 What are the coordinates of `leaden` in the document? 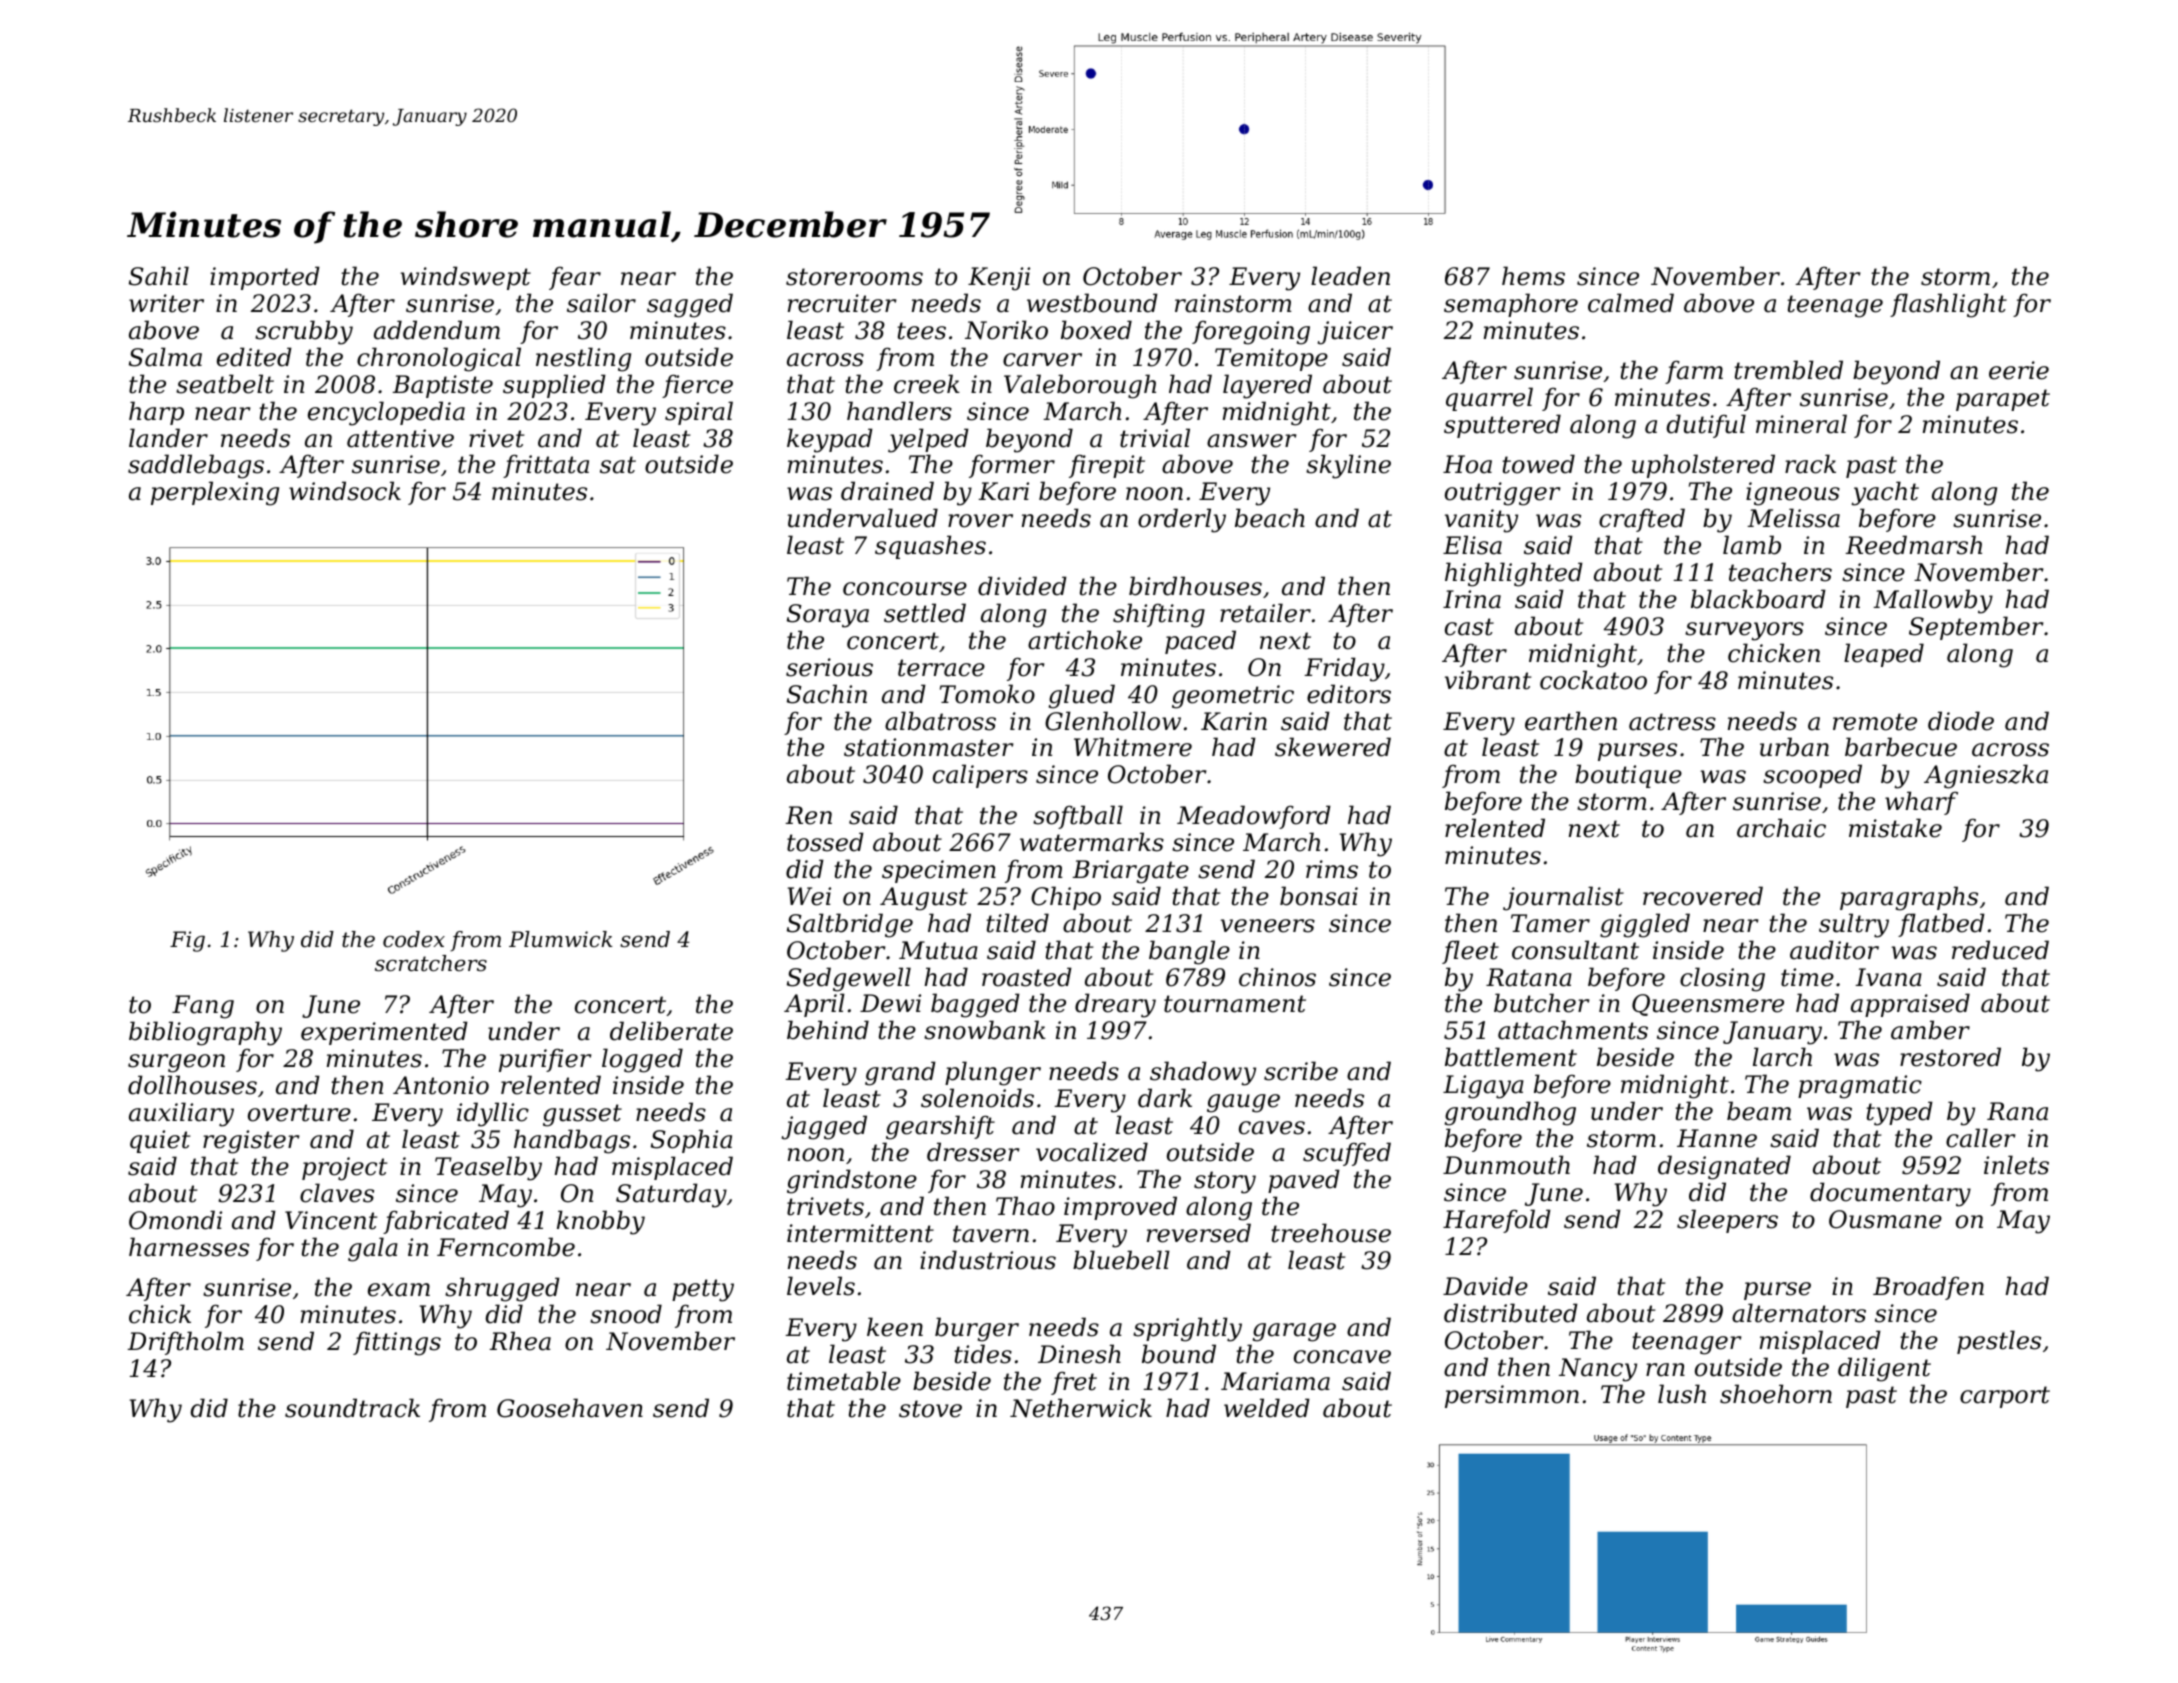 It's located at (1350, 276).
